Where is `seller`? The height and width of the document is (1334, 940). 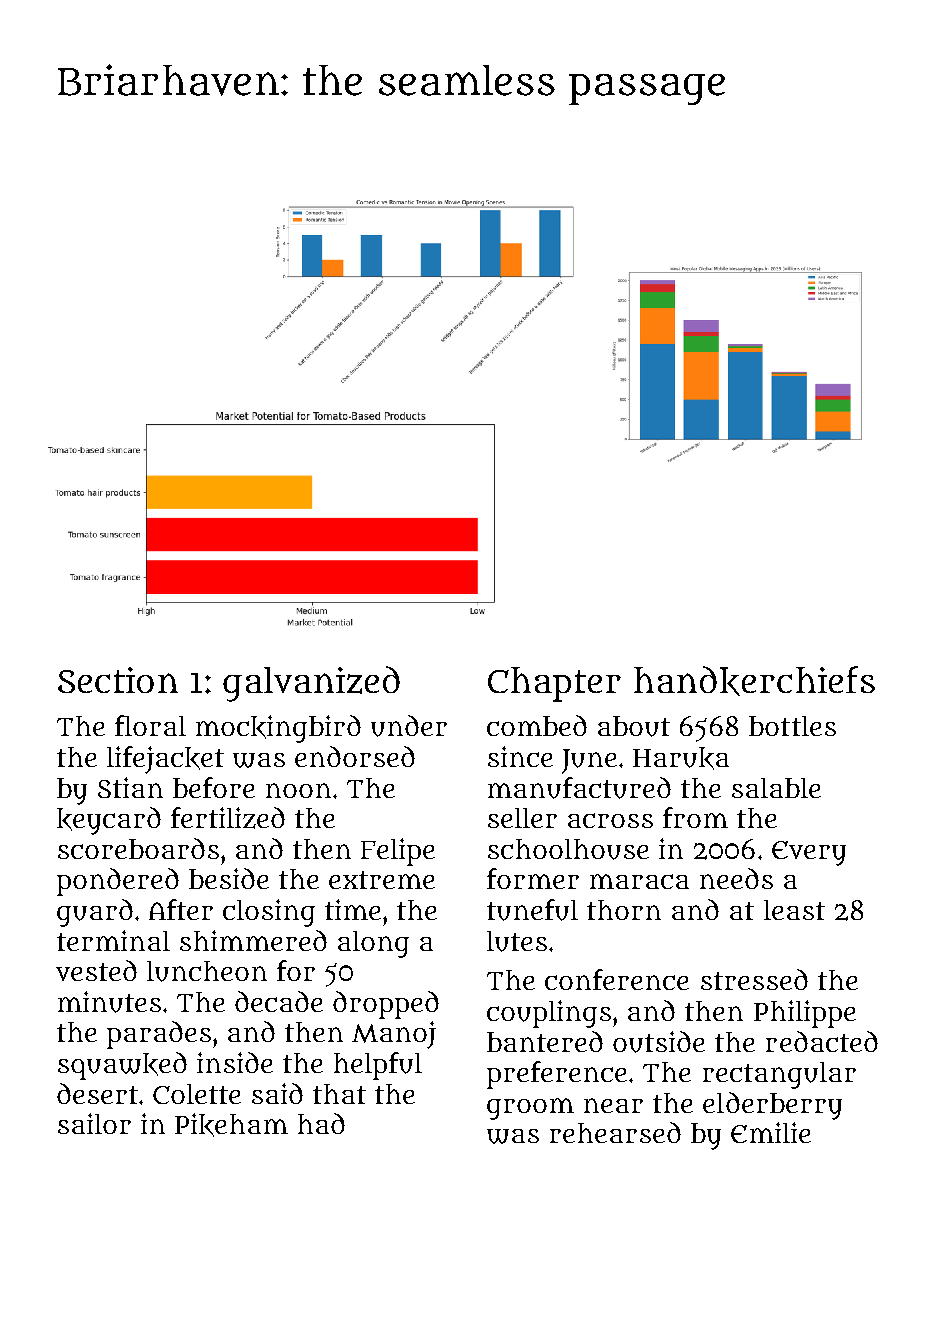 seller is located at coordinates (522, 818).
